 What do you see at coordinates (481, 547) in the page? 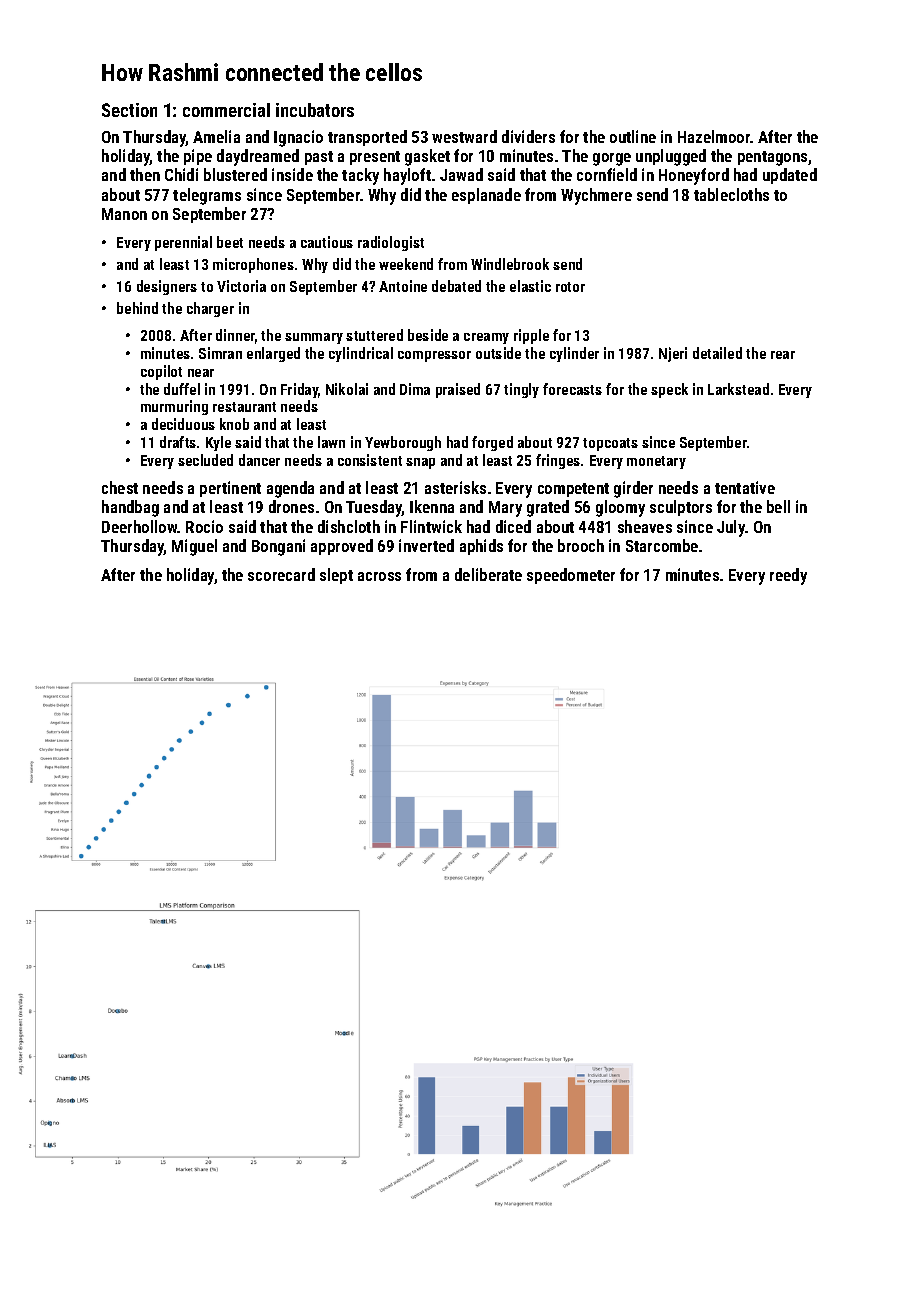
I see `aphids` at bounding box center [481, 547].
